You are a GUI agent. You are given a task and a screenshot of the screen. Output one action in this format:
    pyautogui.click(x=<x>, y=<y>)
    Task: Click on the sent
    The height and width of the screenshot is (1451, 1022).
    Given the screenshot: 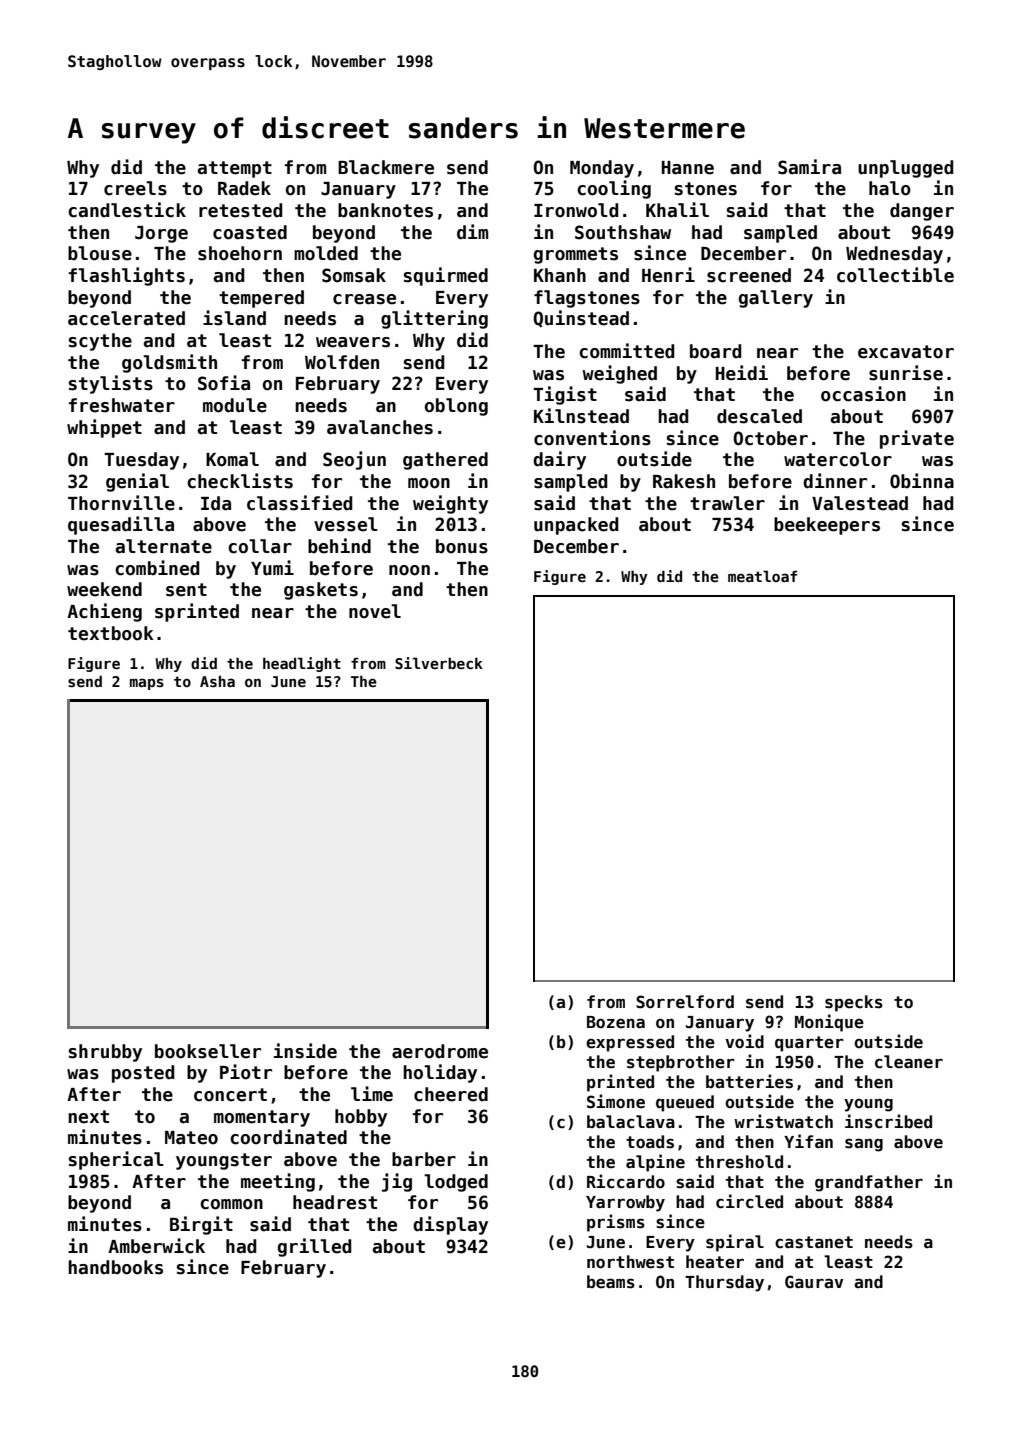 What is the action you would take?
    pyautogui.click(x=186, y=590)
